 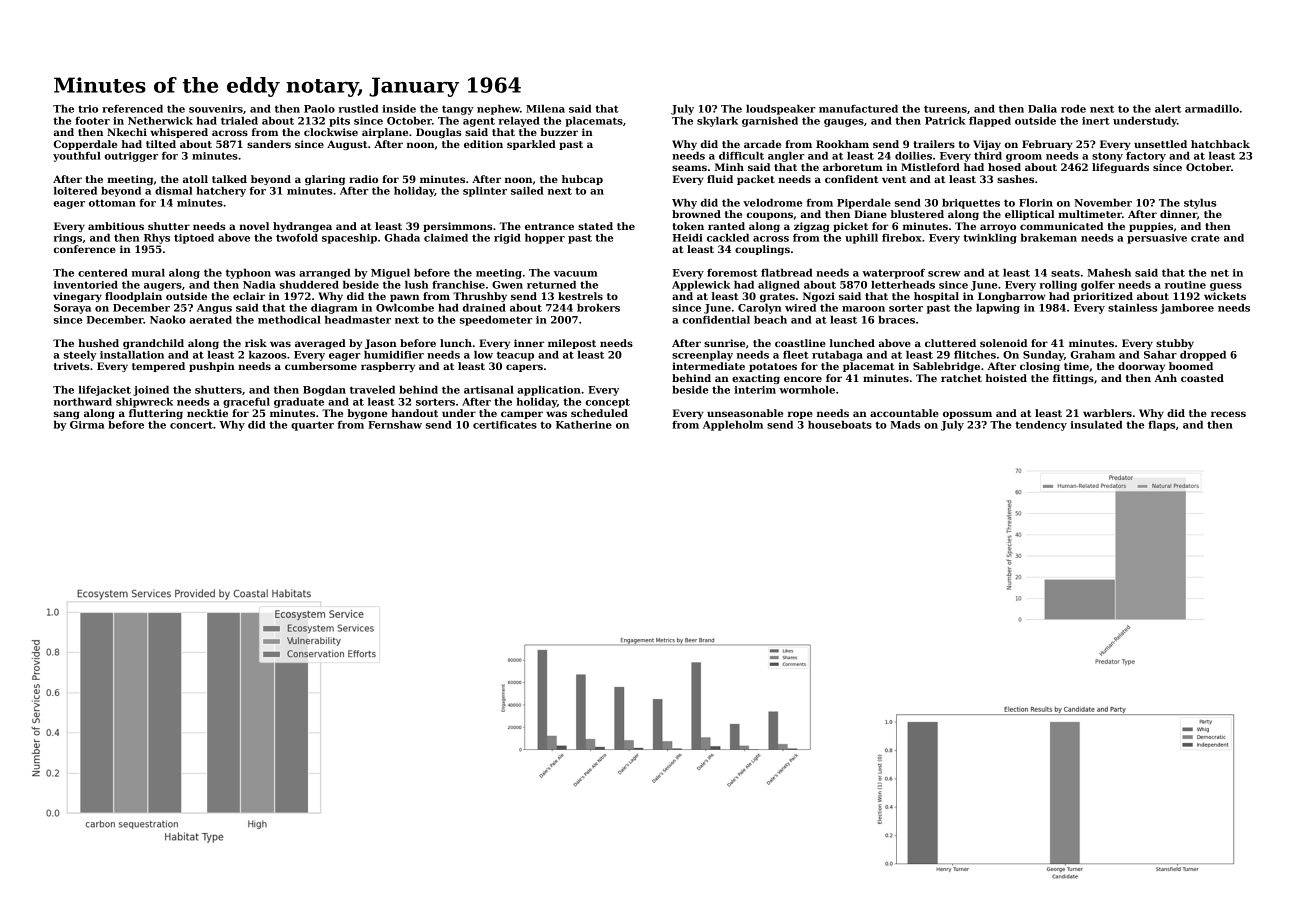 I want to click on factory, so click(x=1146, y=157).
